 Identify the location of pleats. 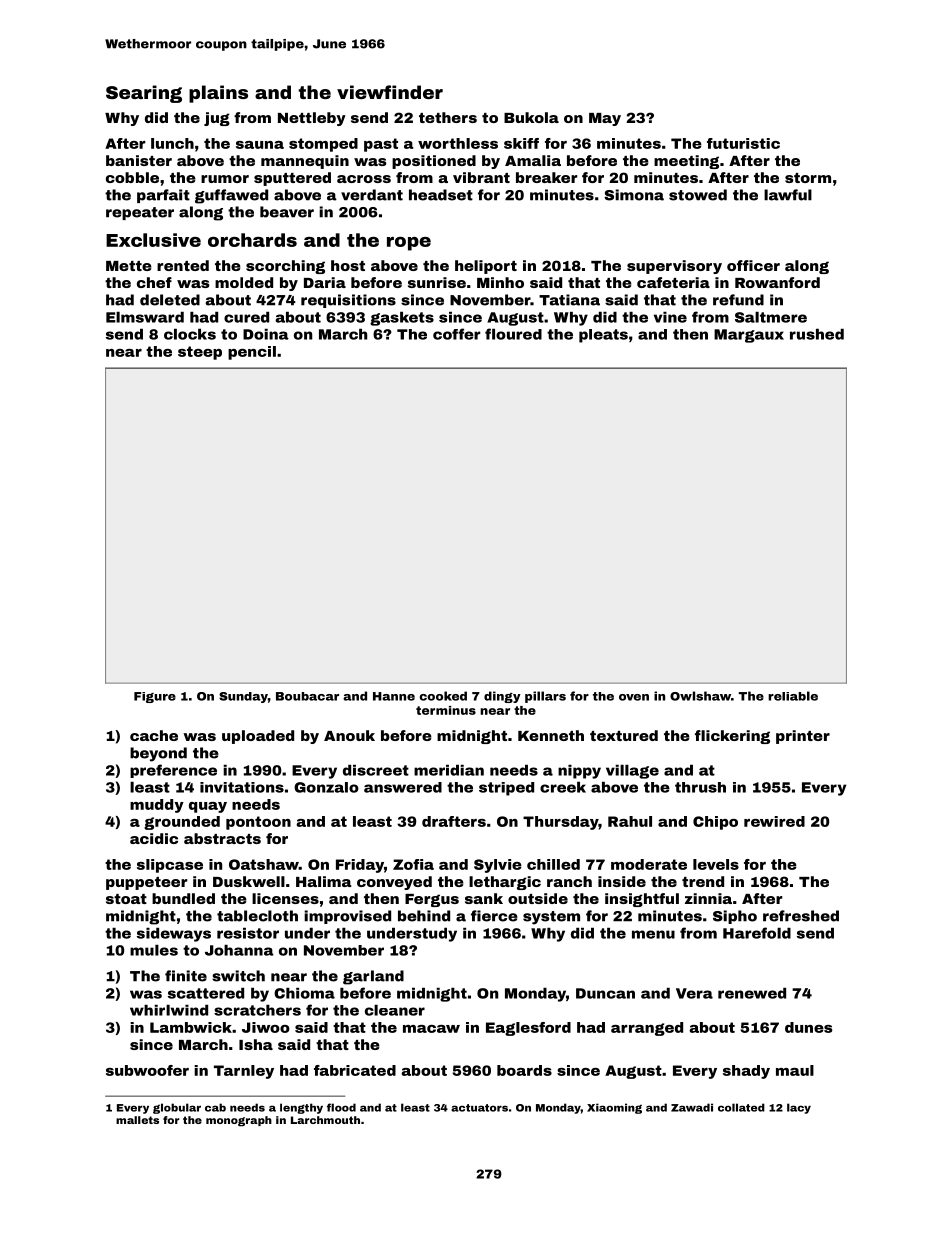
(603, 336).
